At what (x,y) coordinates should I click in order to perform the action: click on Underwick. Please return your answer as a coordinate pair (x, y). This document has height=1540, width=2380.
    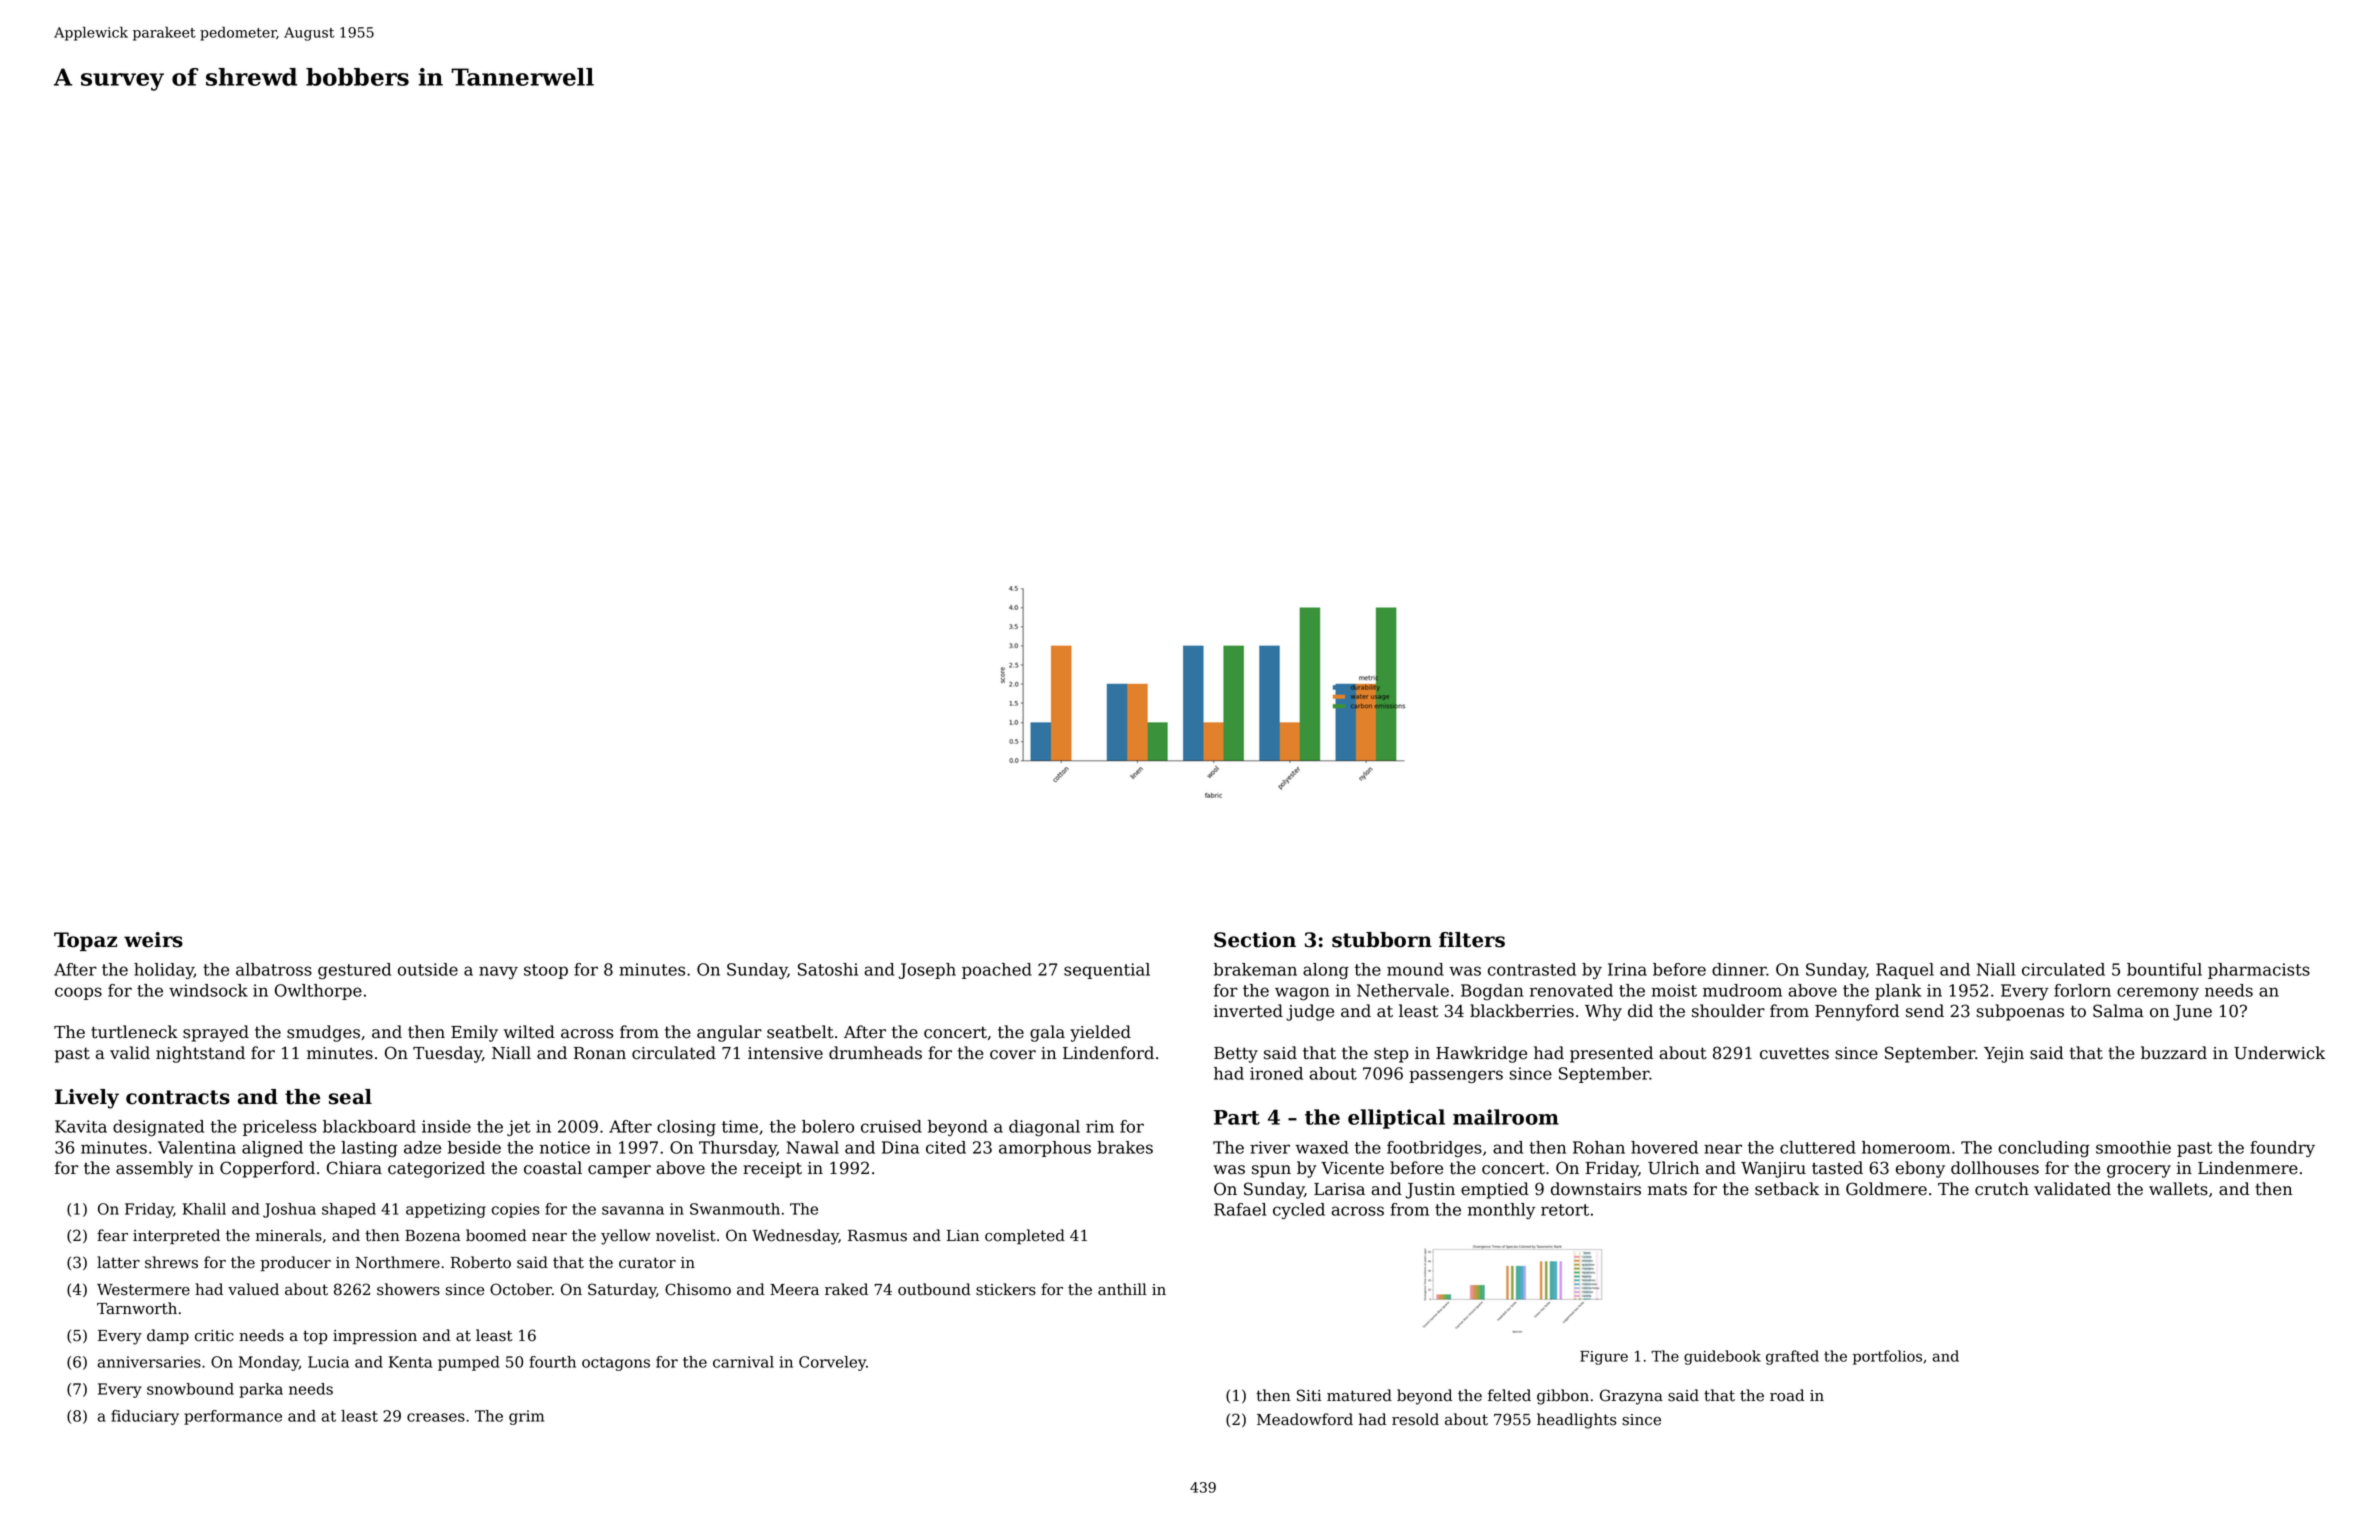
    Looking at the image, I should click on (2279, 1053).
